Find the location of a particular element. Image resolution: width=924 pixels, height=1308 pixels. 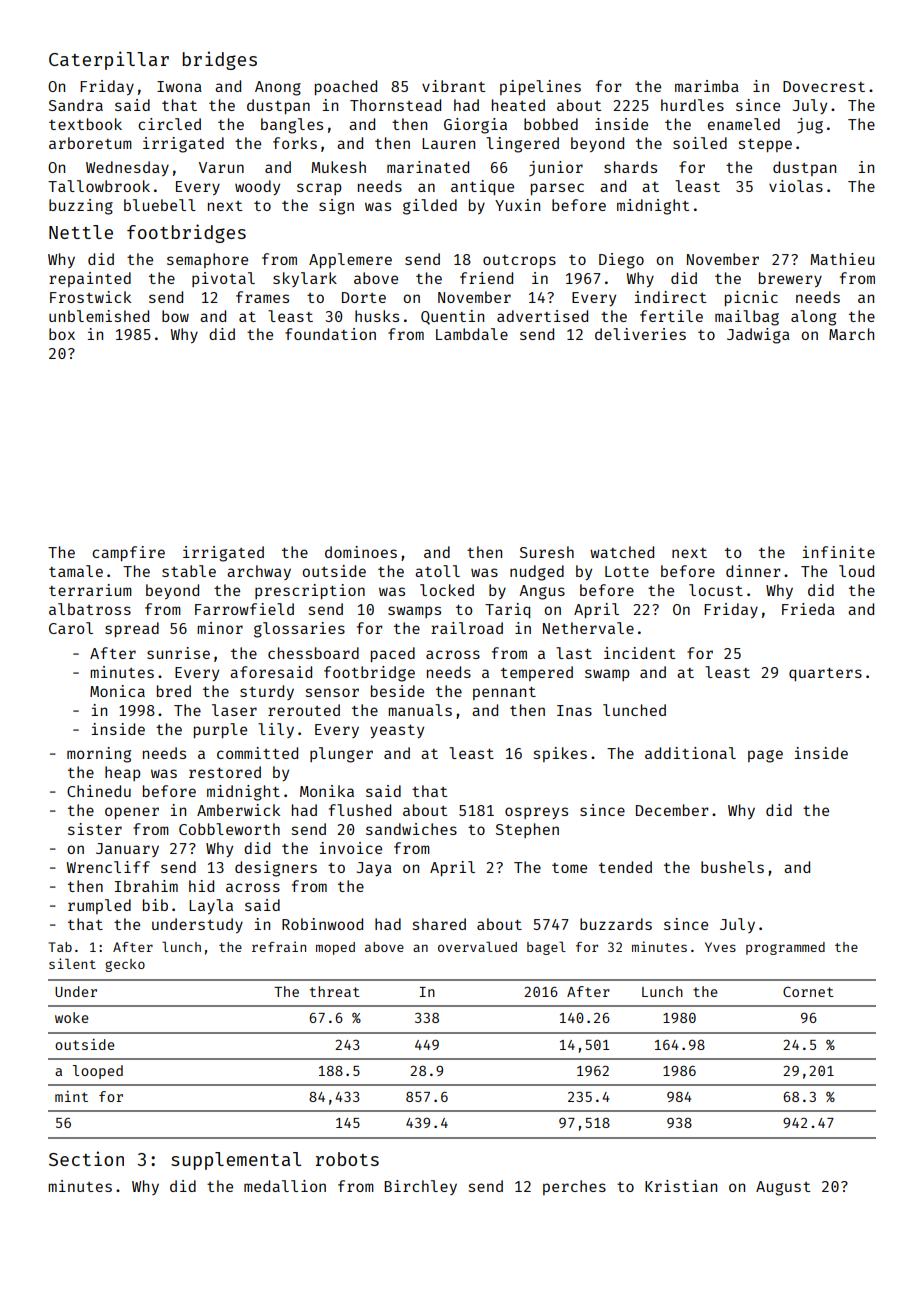

Section is located at coordinates (86, 1158).
